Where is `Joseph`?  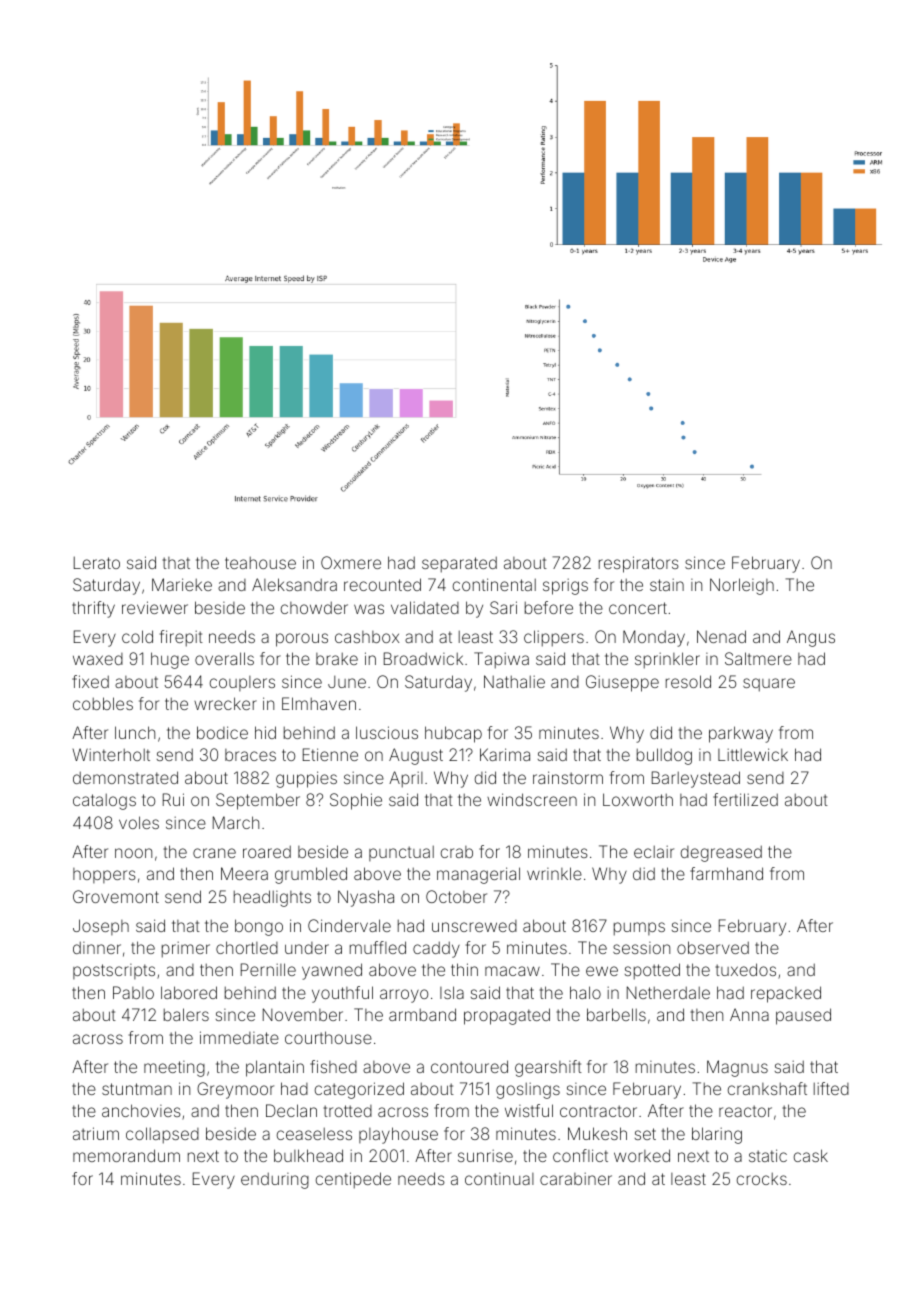
Joseph is located at coordinates (101, 927).
